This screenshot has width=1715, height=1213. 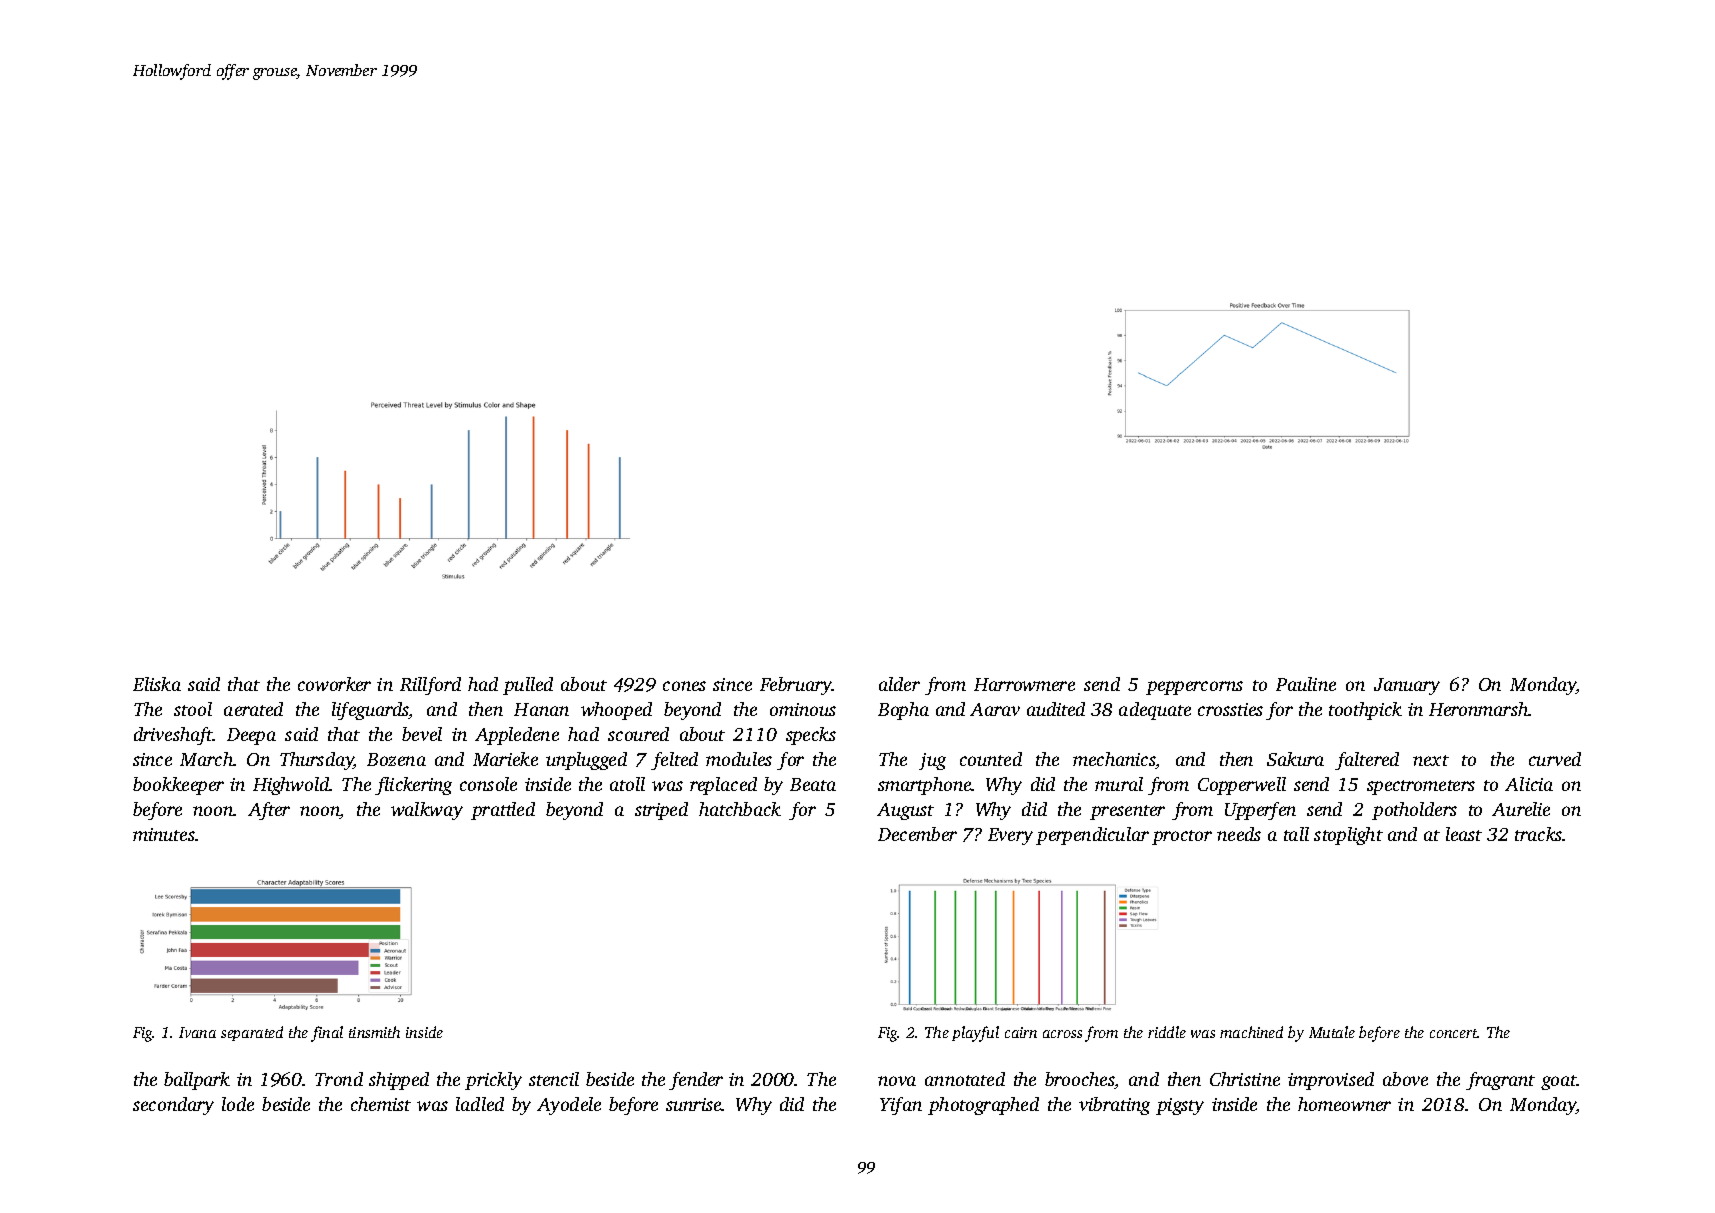 What do you see at coordinates (1405, 1079) in the screenshot?
I see `above` at bounding box center [1405, 1079].
